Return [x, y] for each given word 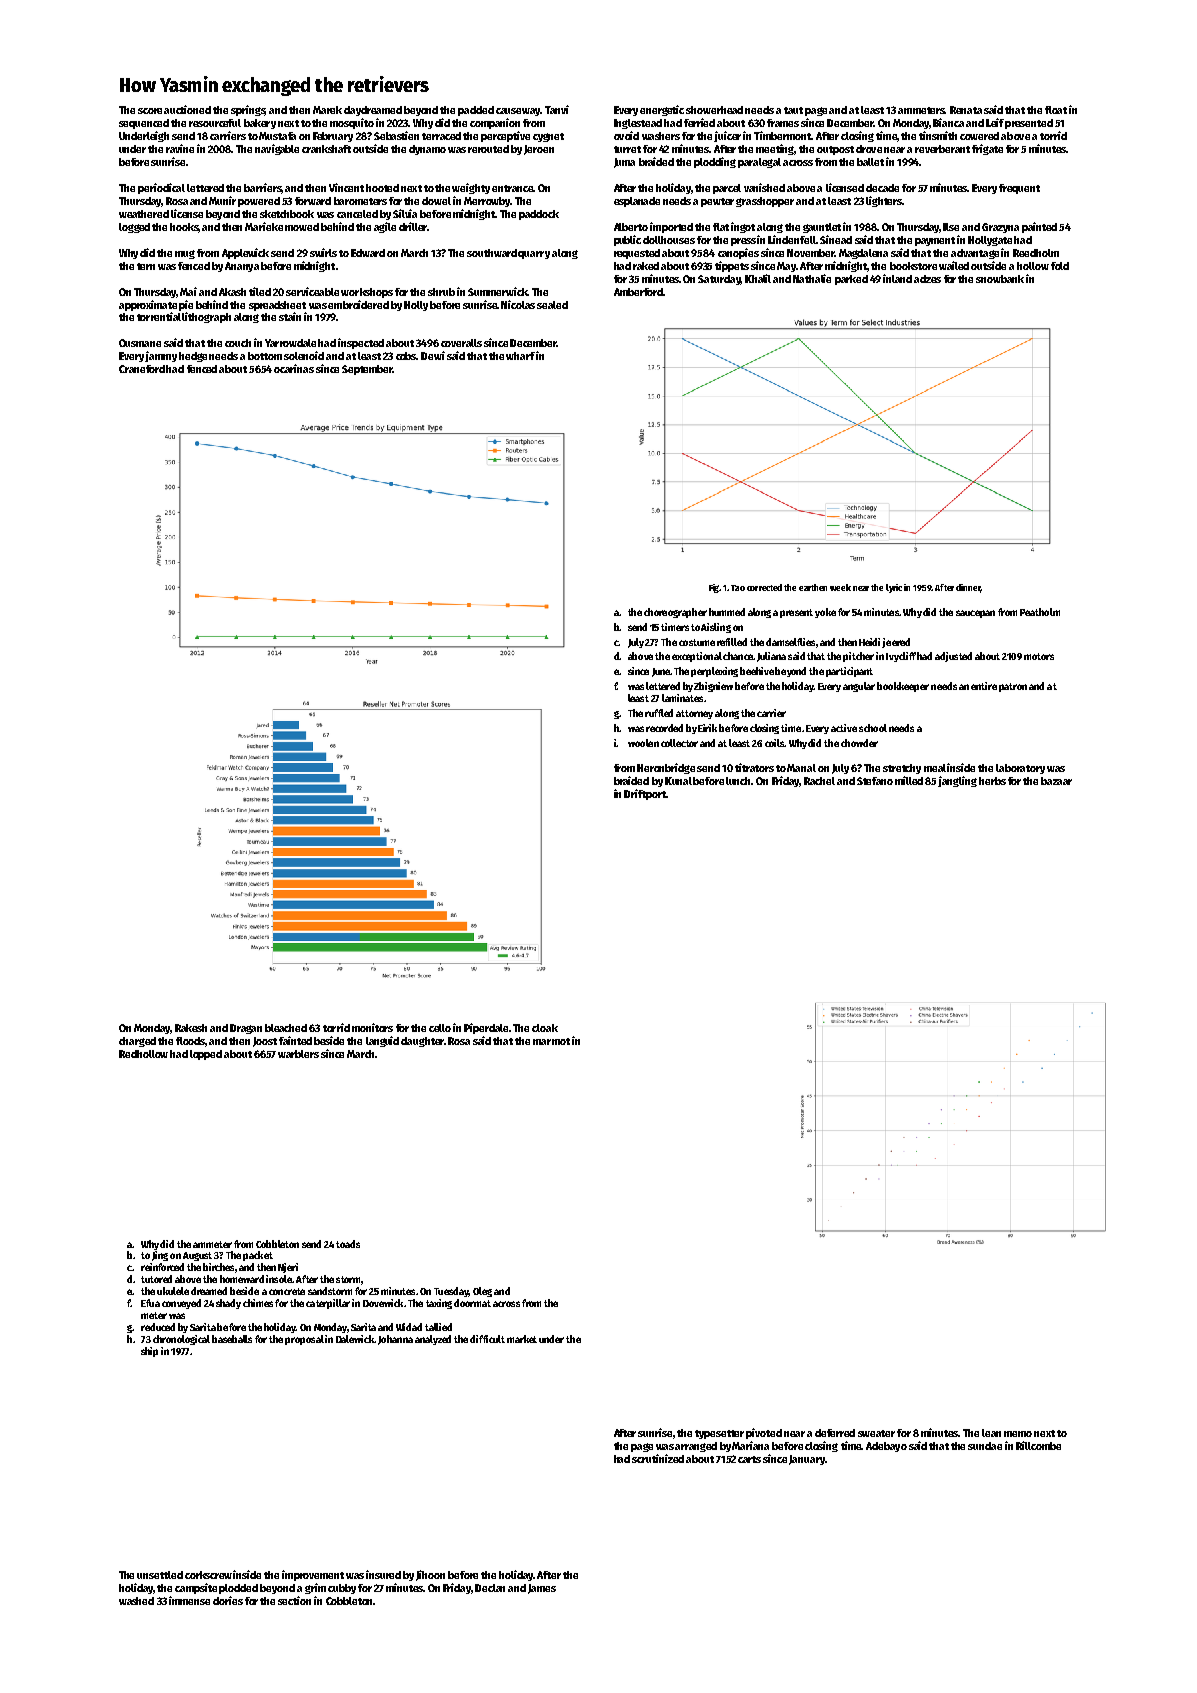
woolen [643, 743]
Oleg [482, 1292]
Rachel [819, 781]
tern [146, 266]
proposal [304, 1340]
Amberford [638, 292]
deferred [835, 1433]
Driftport [645, 794]
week [840, 587]
